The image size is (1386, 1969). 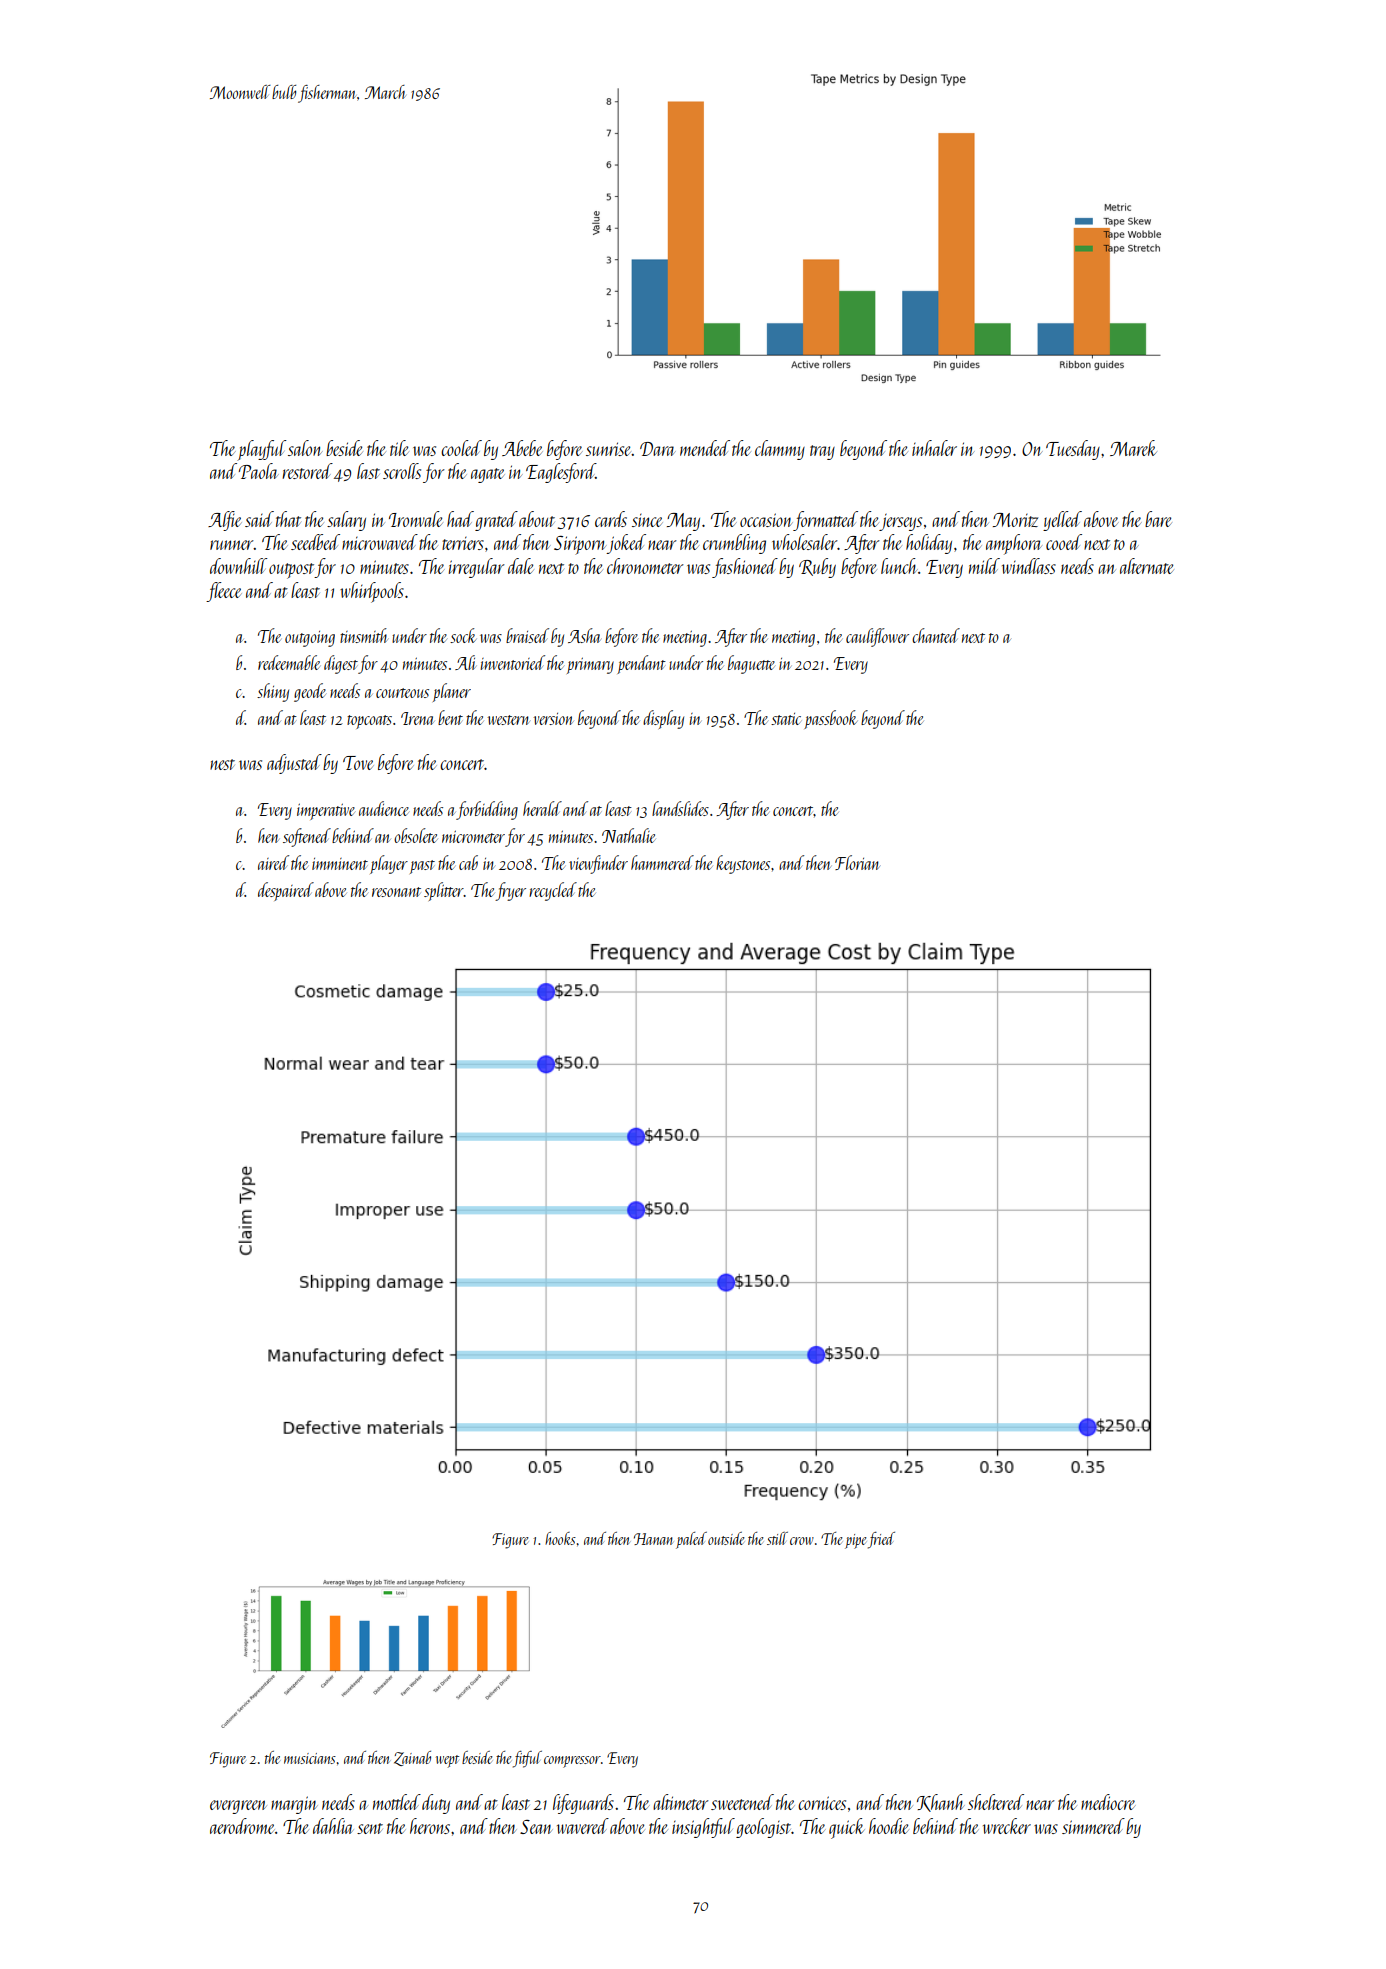 I want to click on hooks, so click(x=560, y=1538).
